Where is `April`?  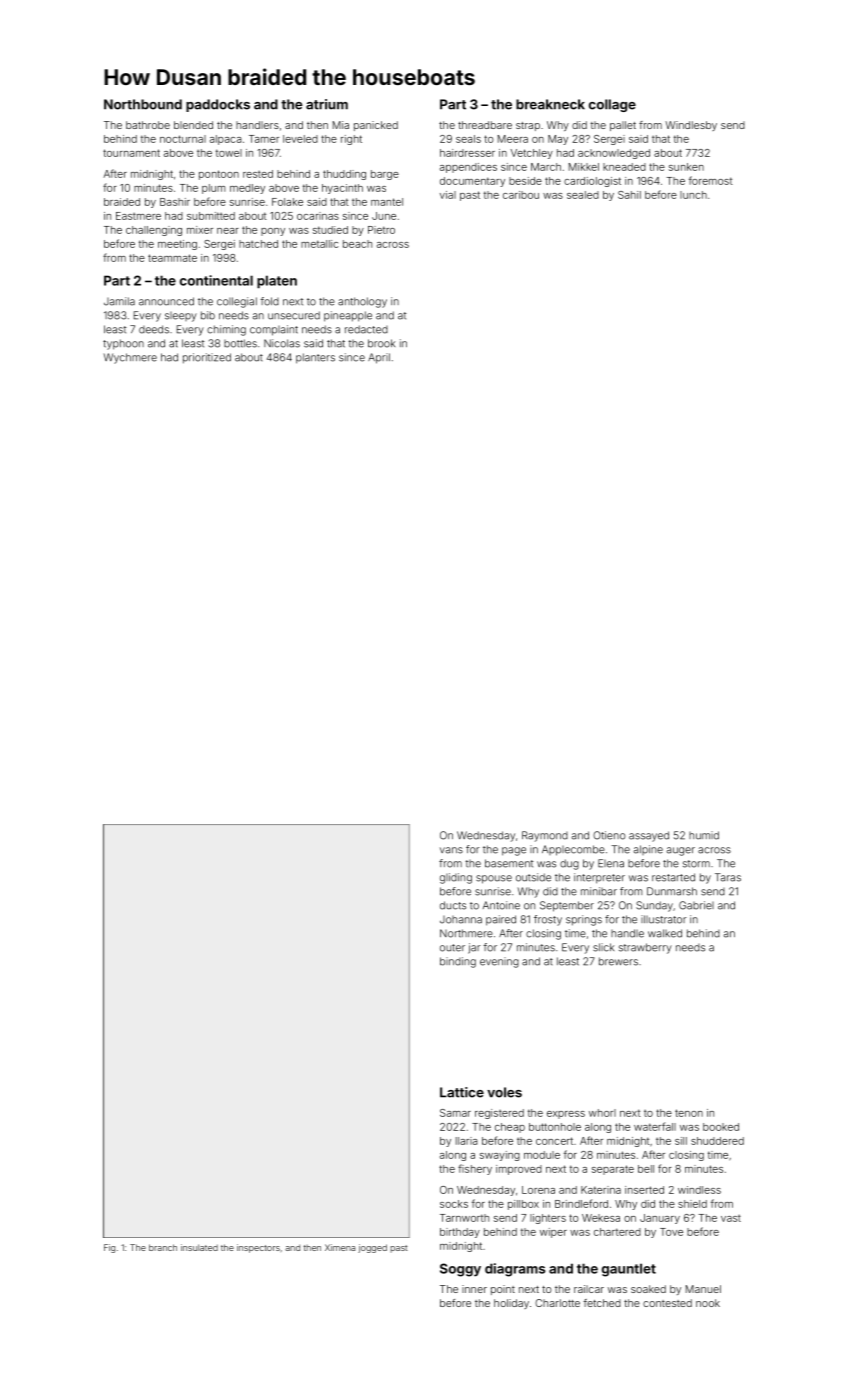
April is located at coordinates (379, 358).
